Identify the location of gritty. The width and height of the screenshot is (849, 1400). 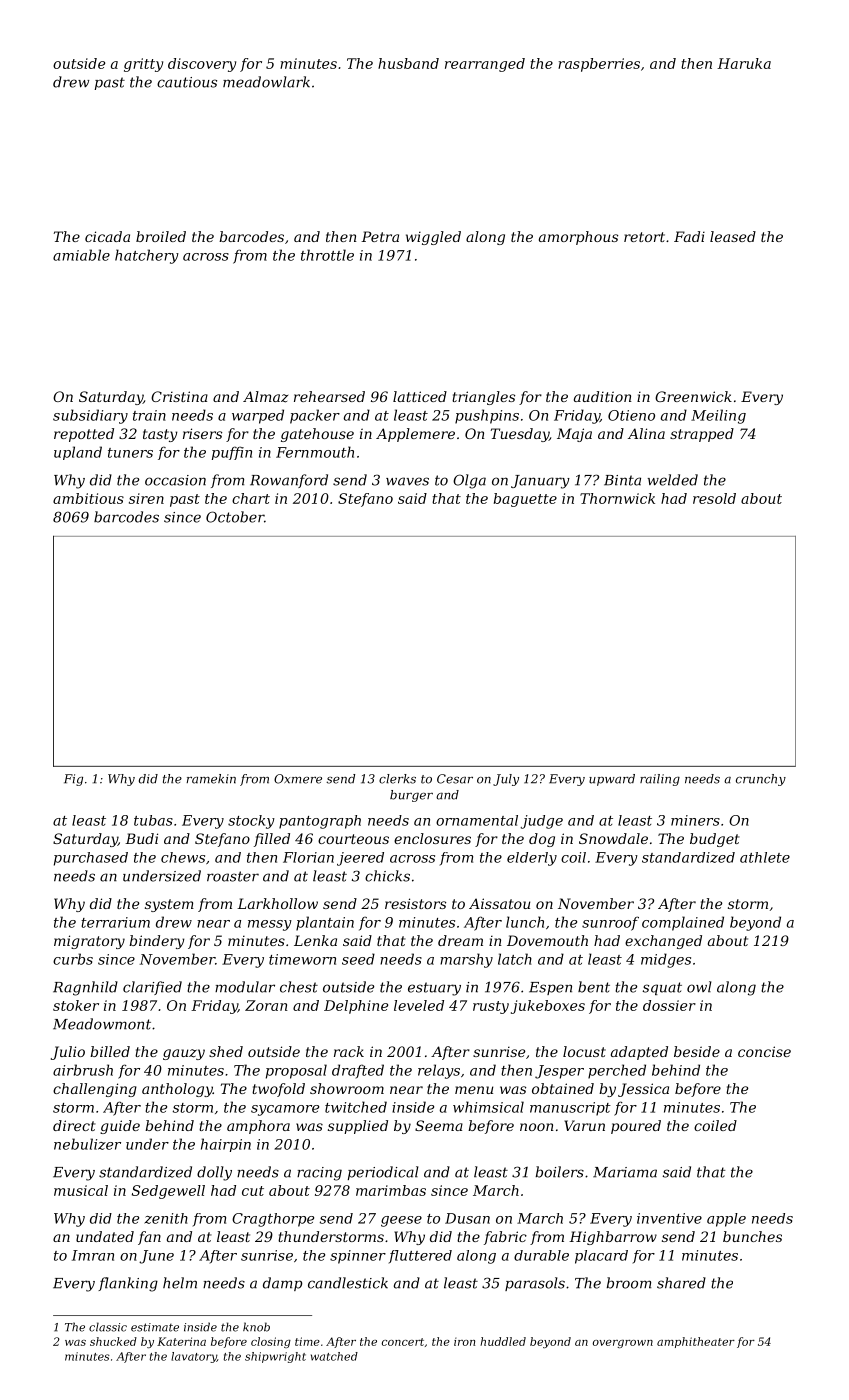
(143, 65).
